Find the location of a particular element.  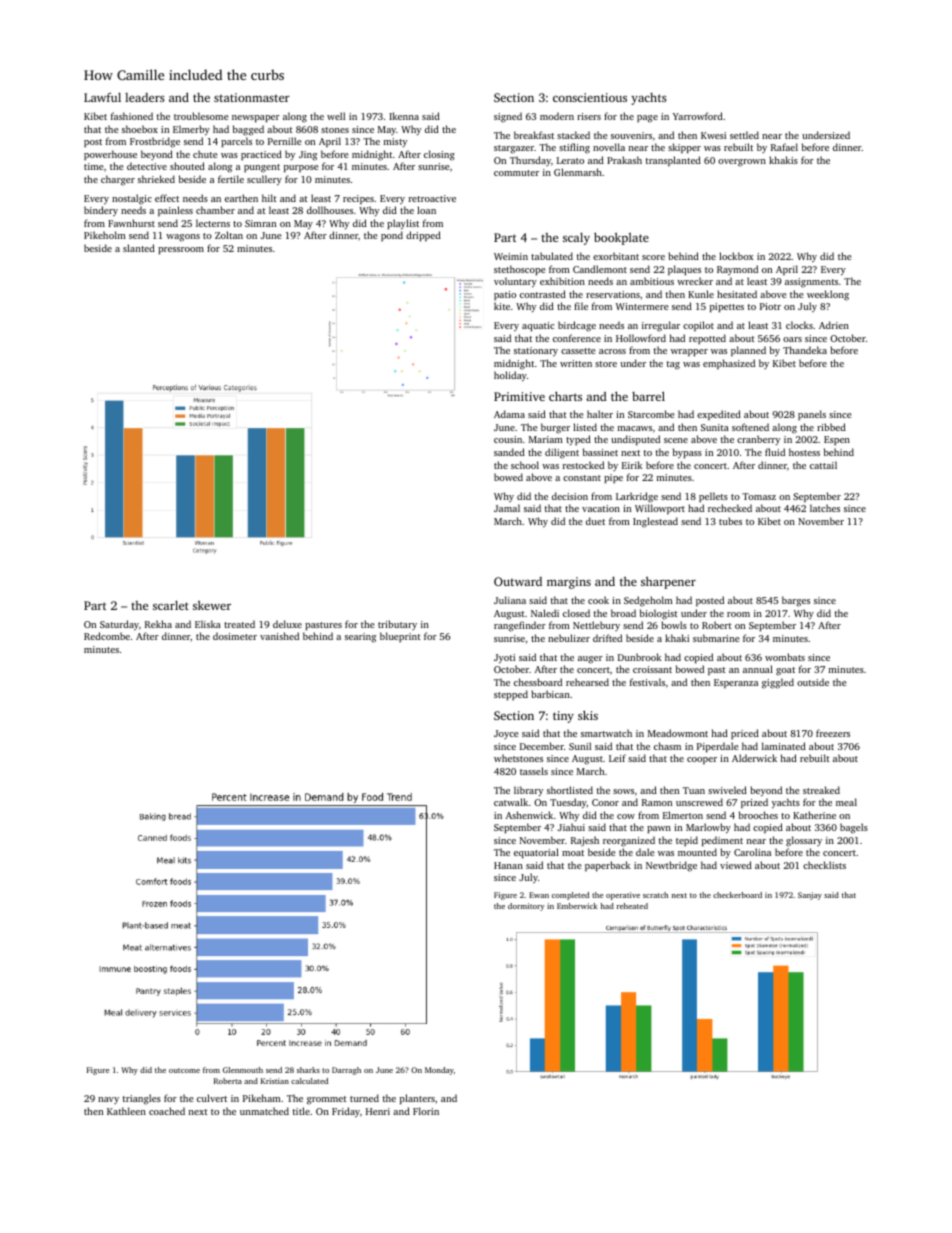

Pikeham is located at coordinates (262, 1098).
